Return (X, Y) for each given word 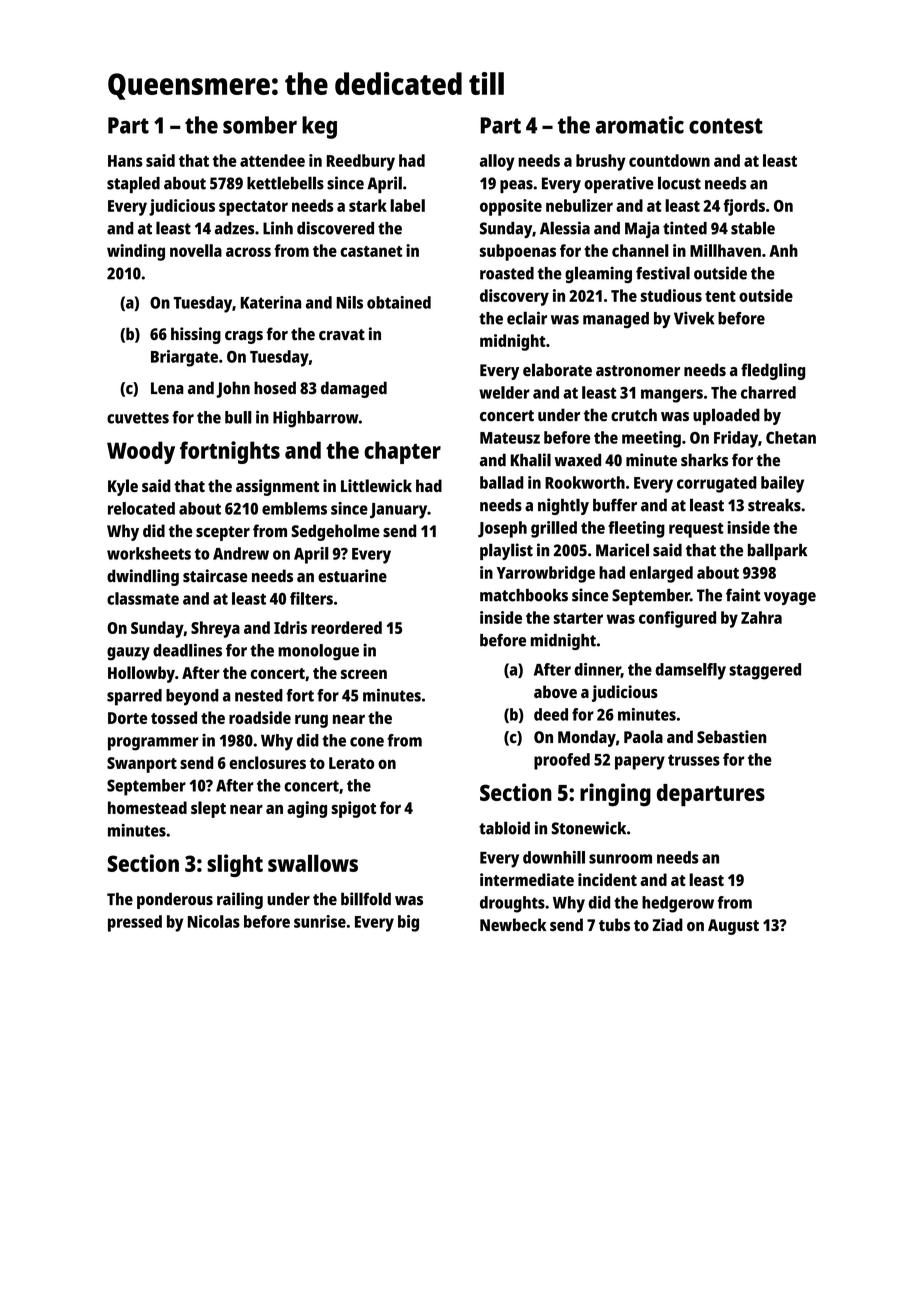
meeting (651, 439)
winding (136, 252)
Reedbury (361, 162)
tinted (685, 228)
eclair (527, 318)
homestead (147, 807)
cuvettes (138, 418)
